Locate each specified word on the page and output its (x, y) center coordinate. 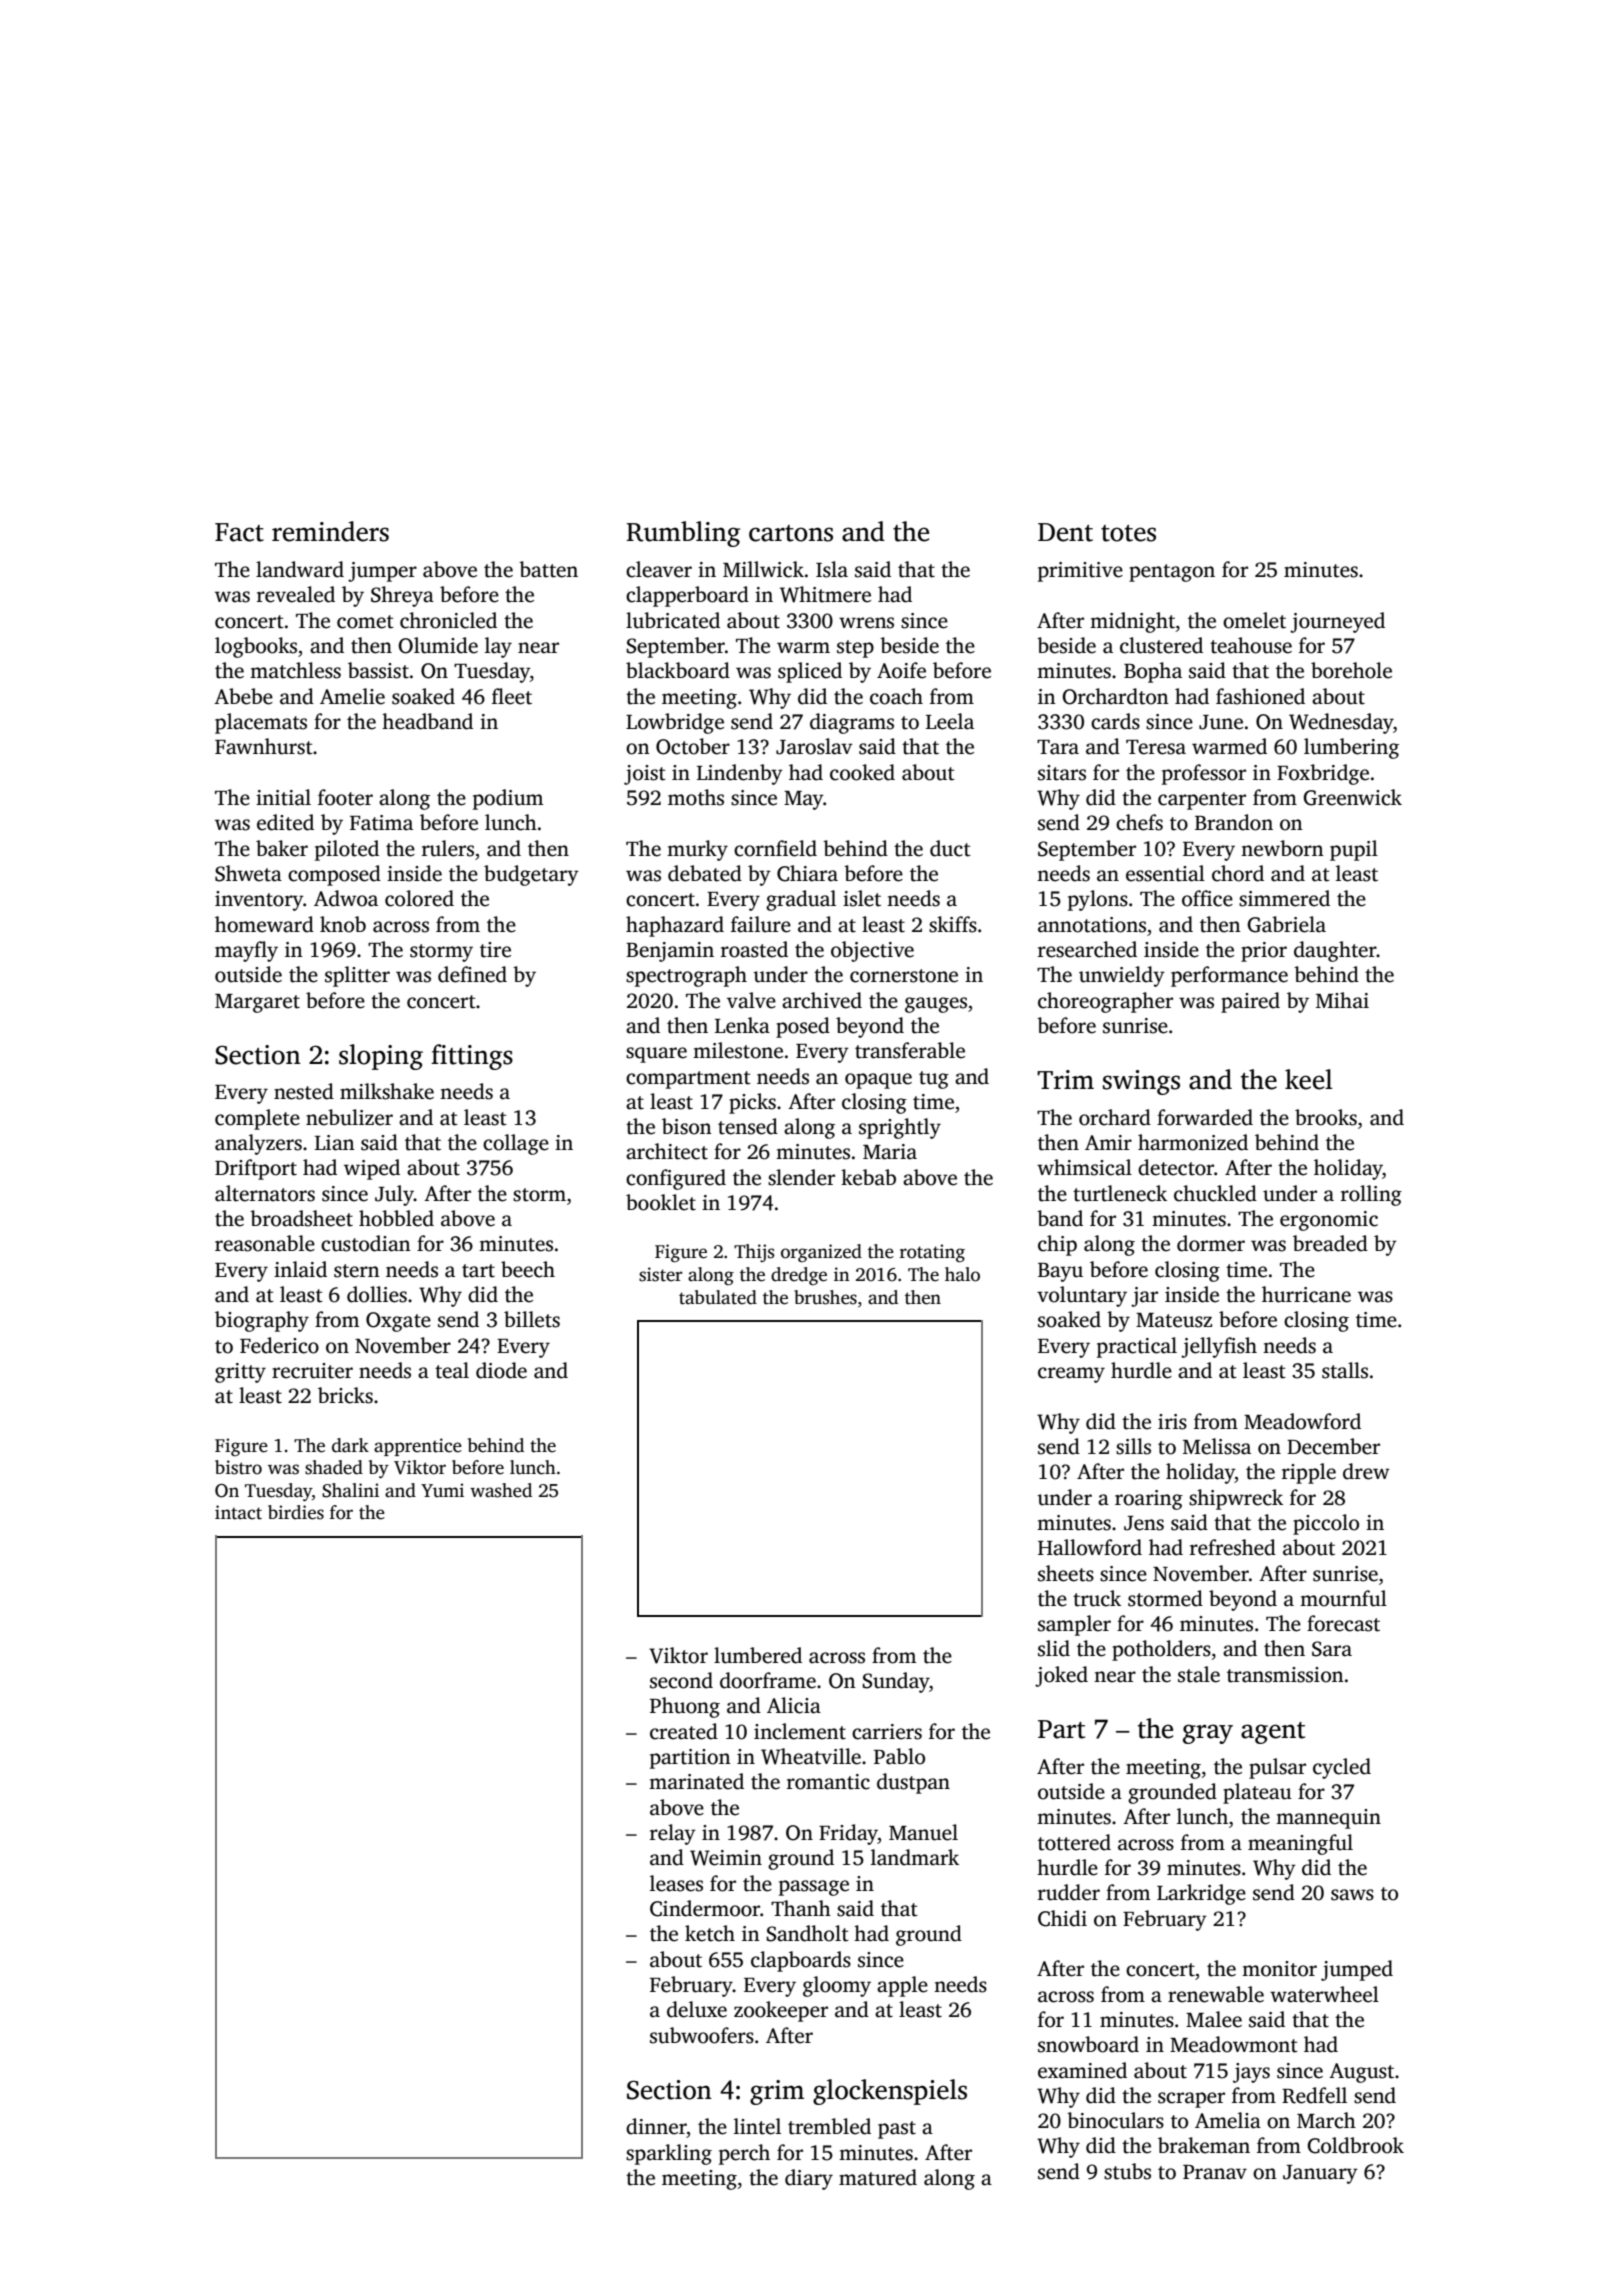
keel (1309, 1079)
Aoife (901, 670)
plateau (1257, 1793)
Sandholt (807, 1933)
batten (548, 569)
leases (676, 1883)
